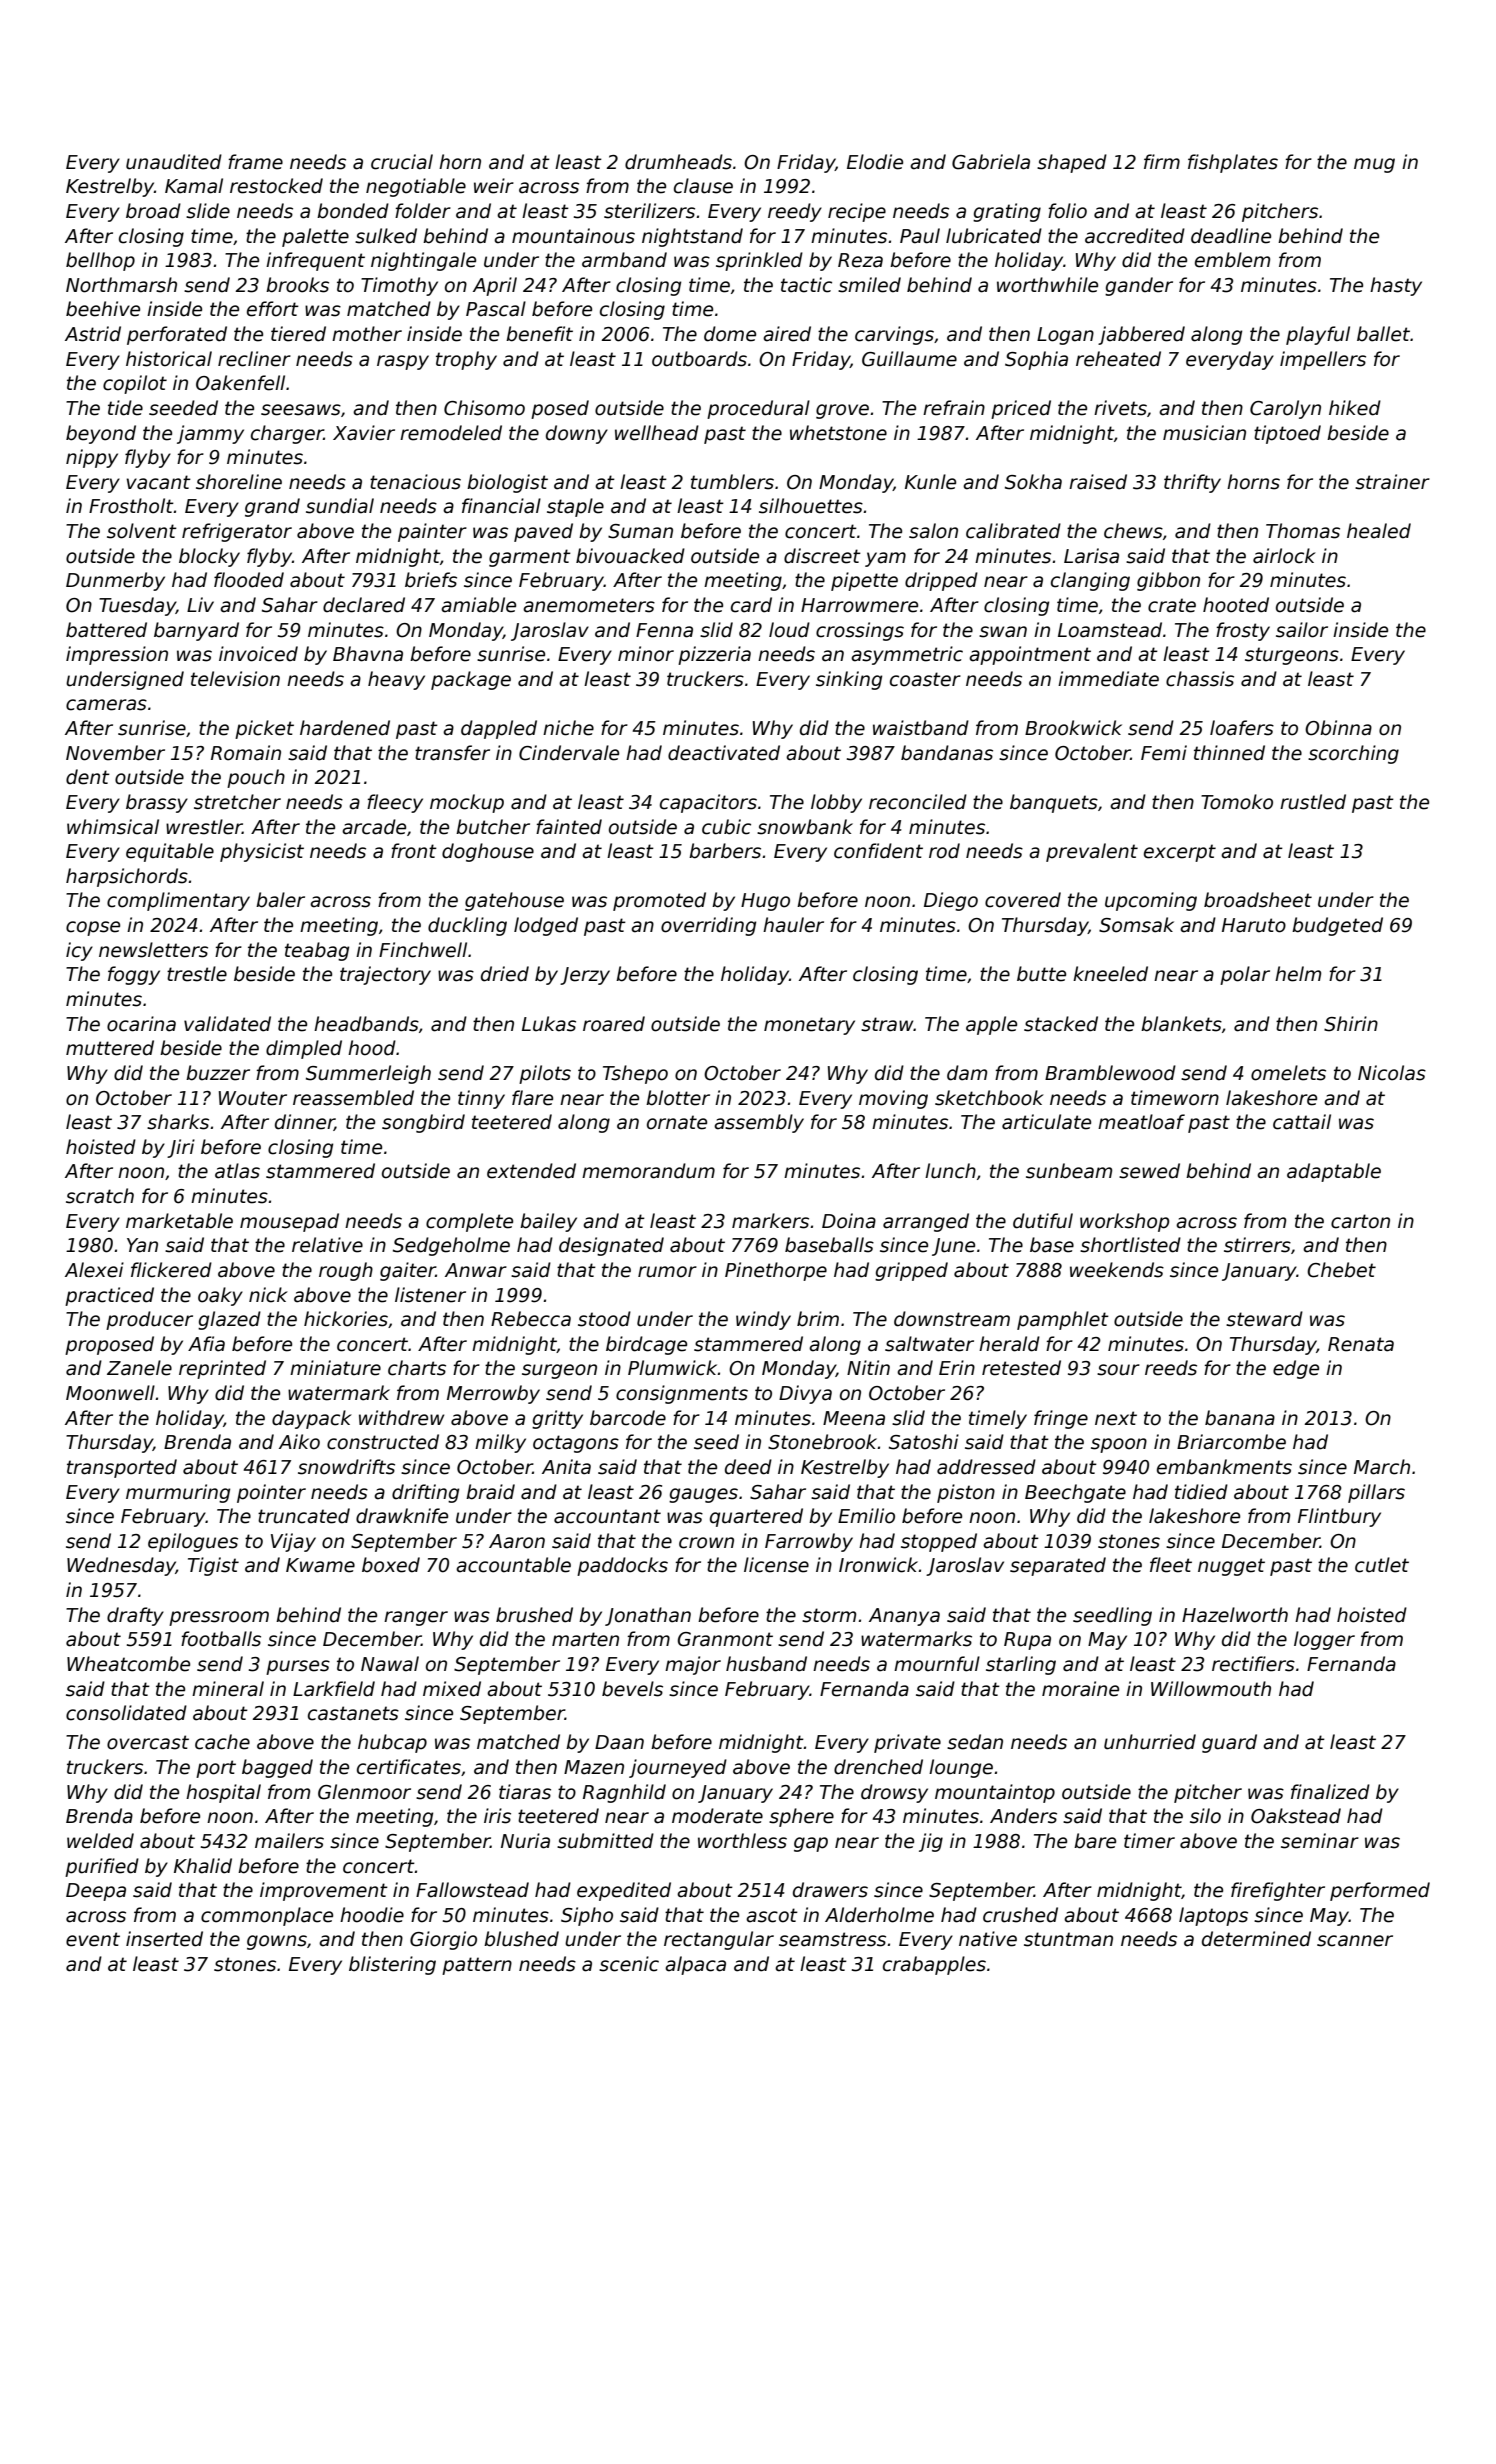 This image has height=2464, width=1496. I want to click on Sokha, so click(1033, 482).
